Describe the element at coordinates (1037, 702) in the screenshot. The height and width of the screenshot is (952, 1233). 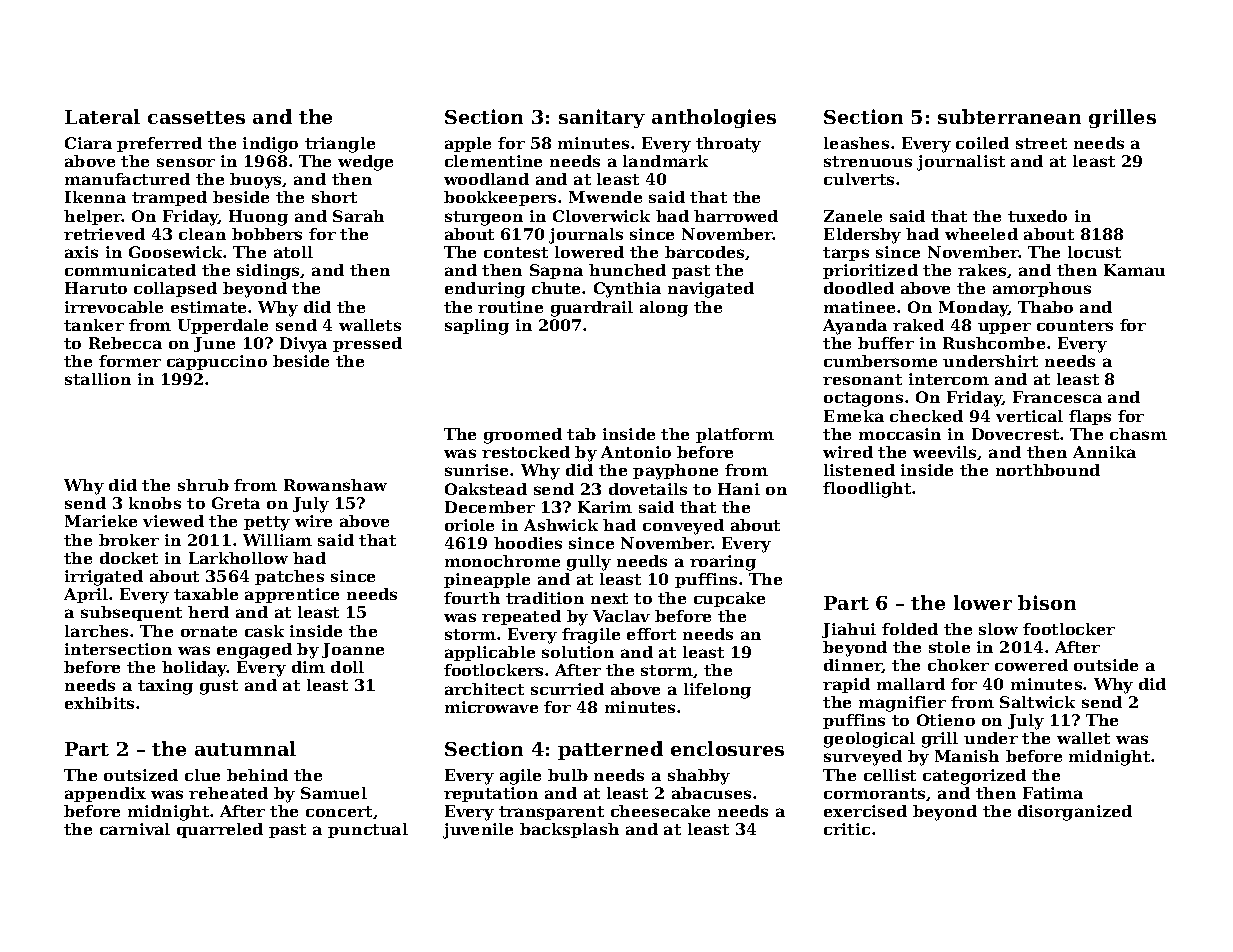
I see `Saltwick` at that location.
